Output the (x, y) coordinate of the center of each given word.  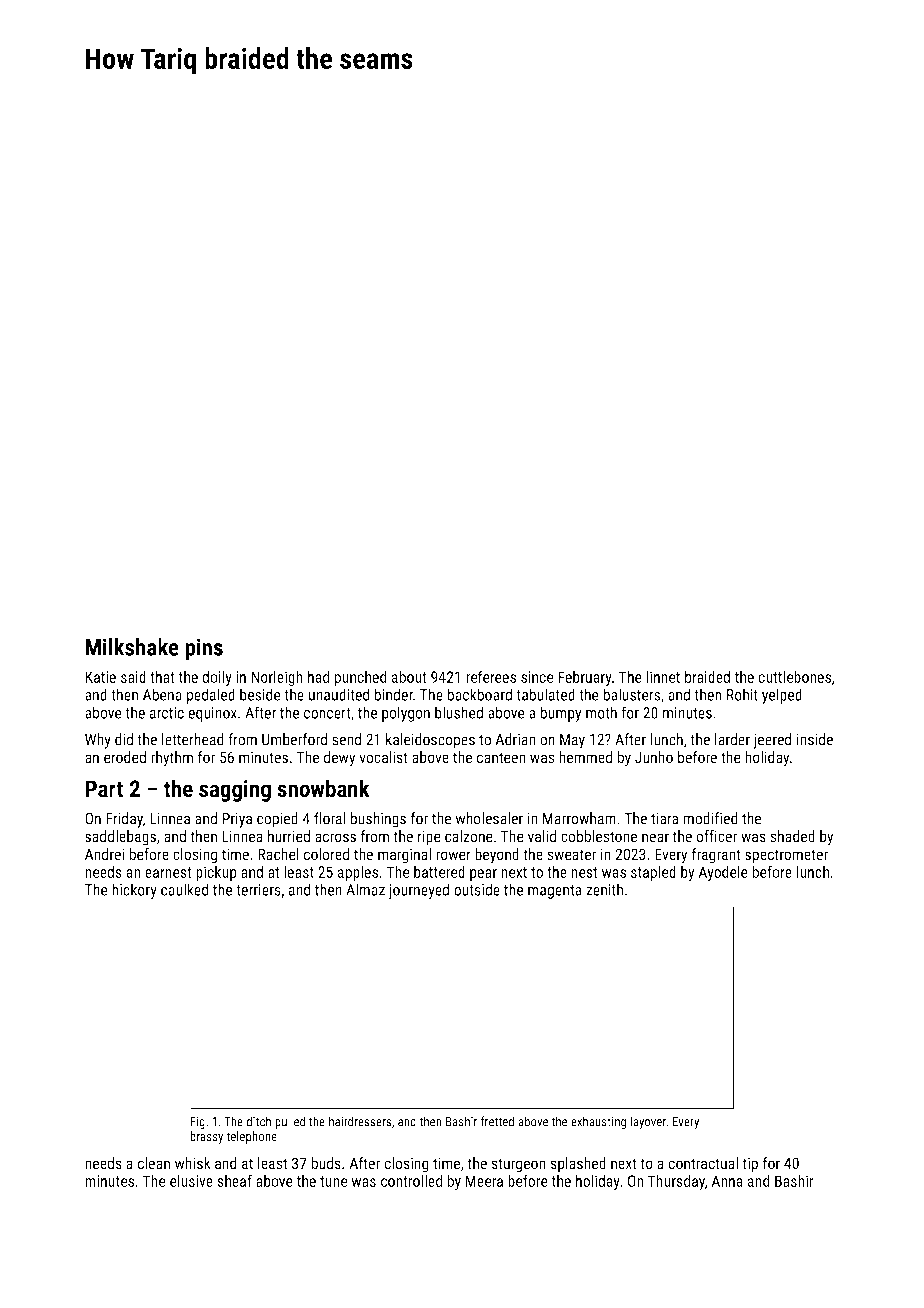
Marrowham (579, 818)
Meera (484, 1181)
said (133, 677)
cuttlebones (794, 676)
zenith (604, 889)
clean (154, 1163)
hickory (134, 891)
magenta (554, 892)
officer (716, 836)
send (346, 739)
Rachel (278, 854)
